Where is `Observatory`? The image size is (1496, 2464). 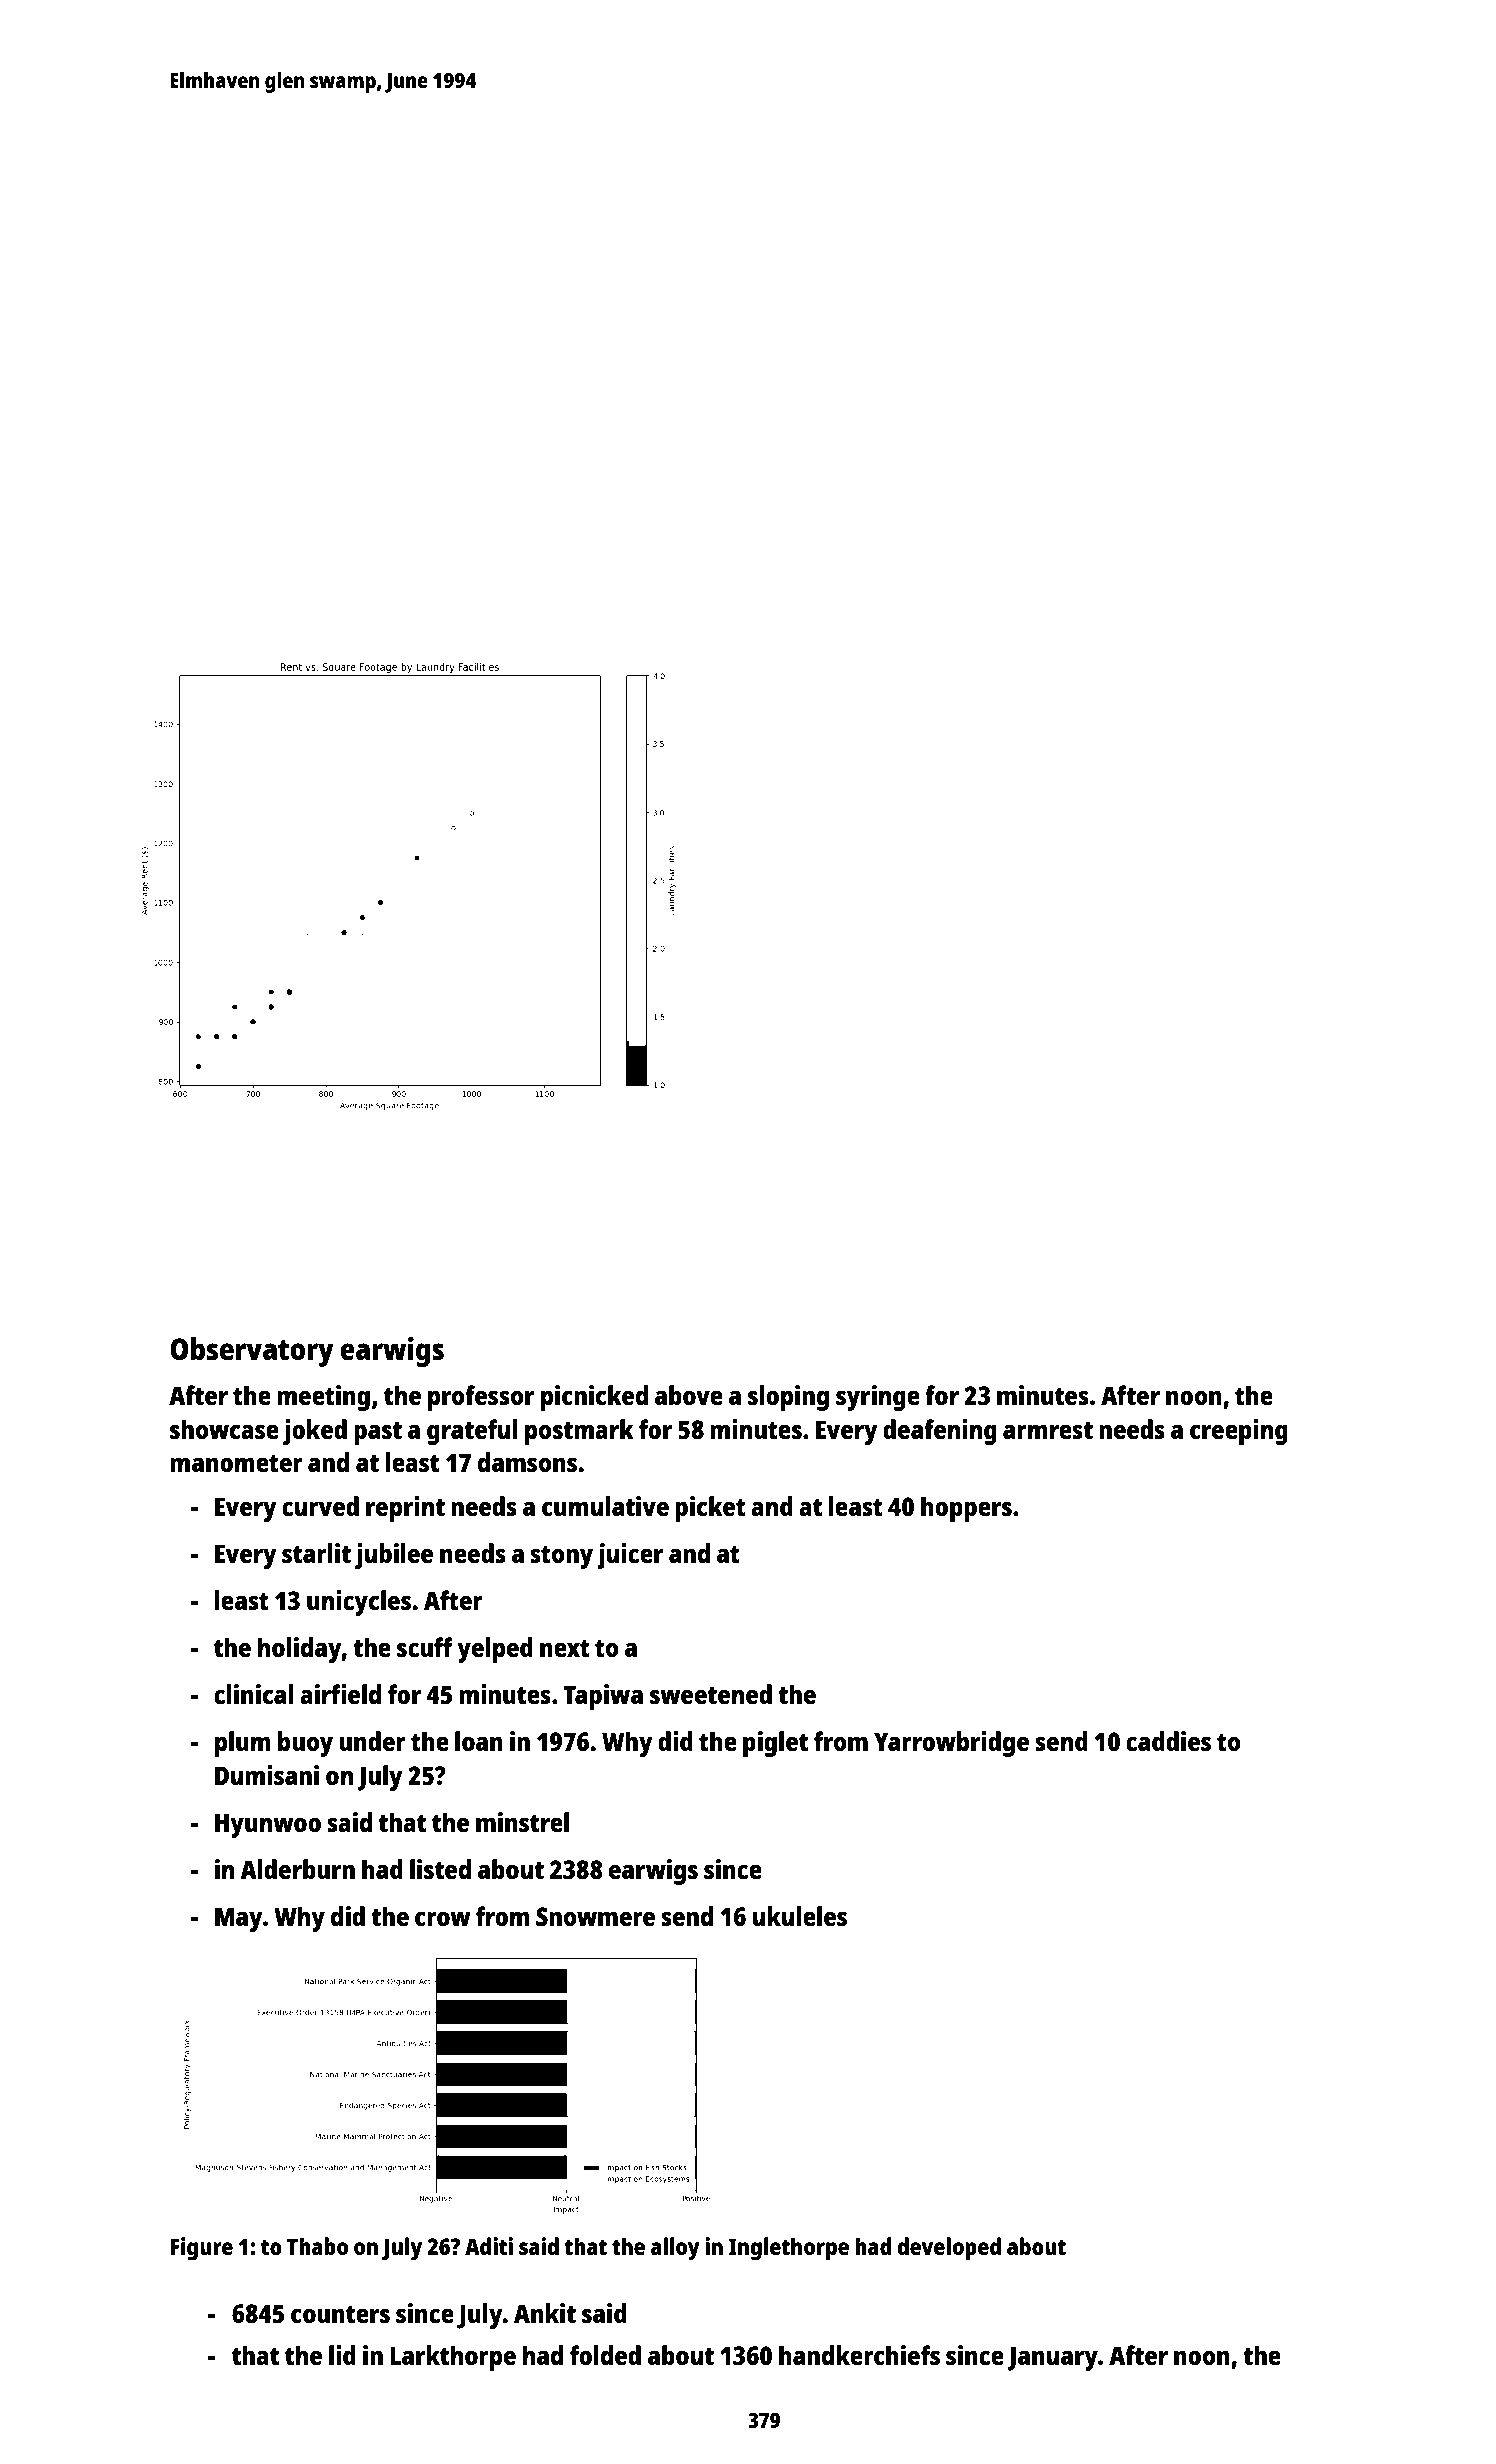
Observatory is located at coordinates (252, 1352).
